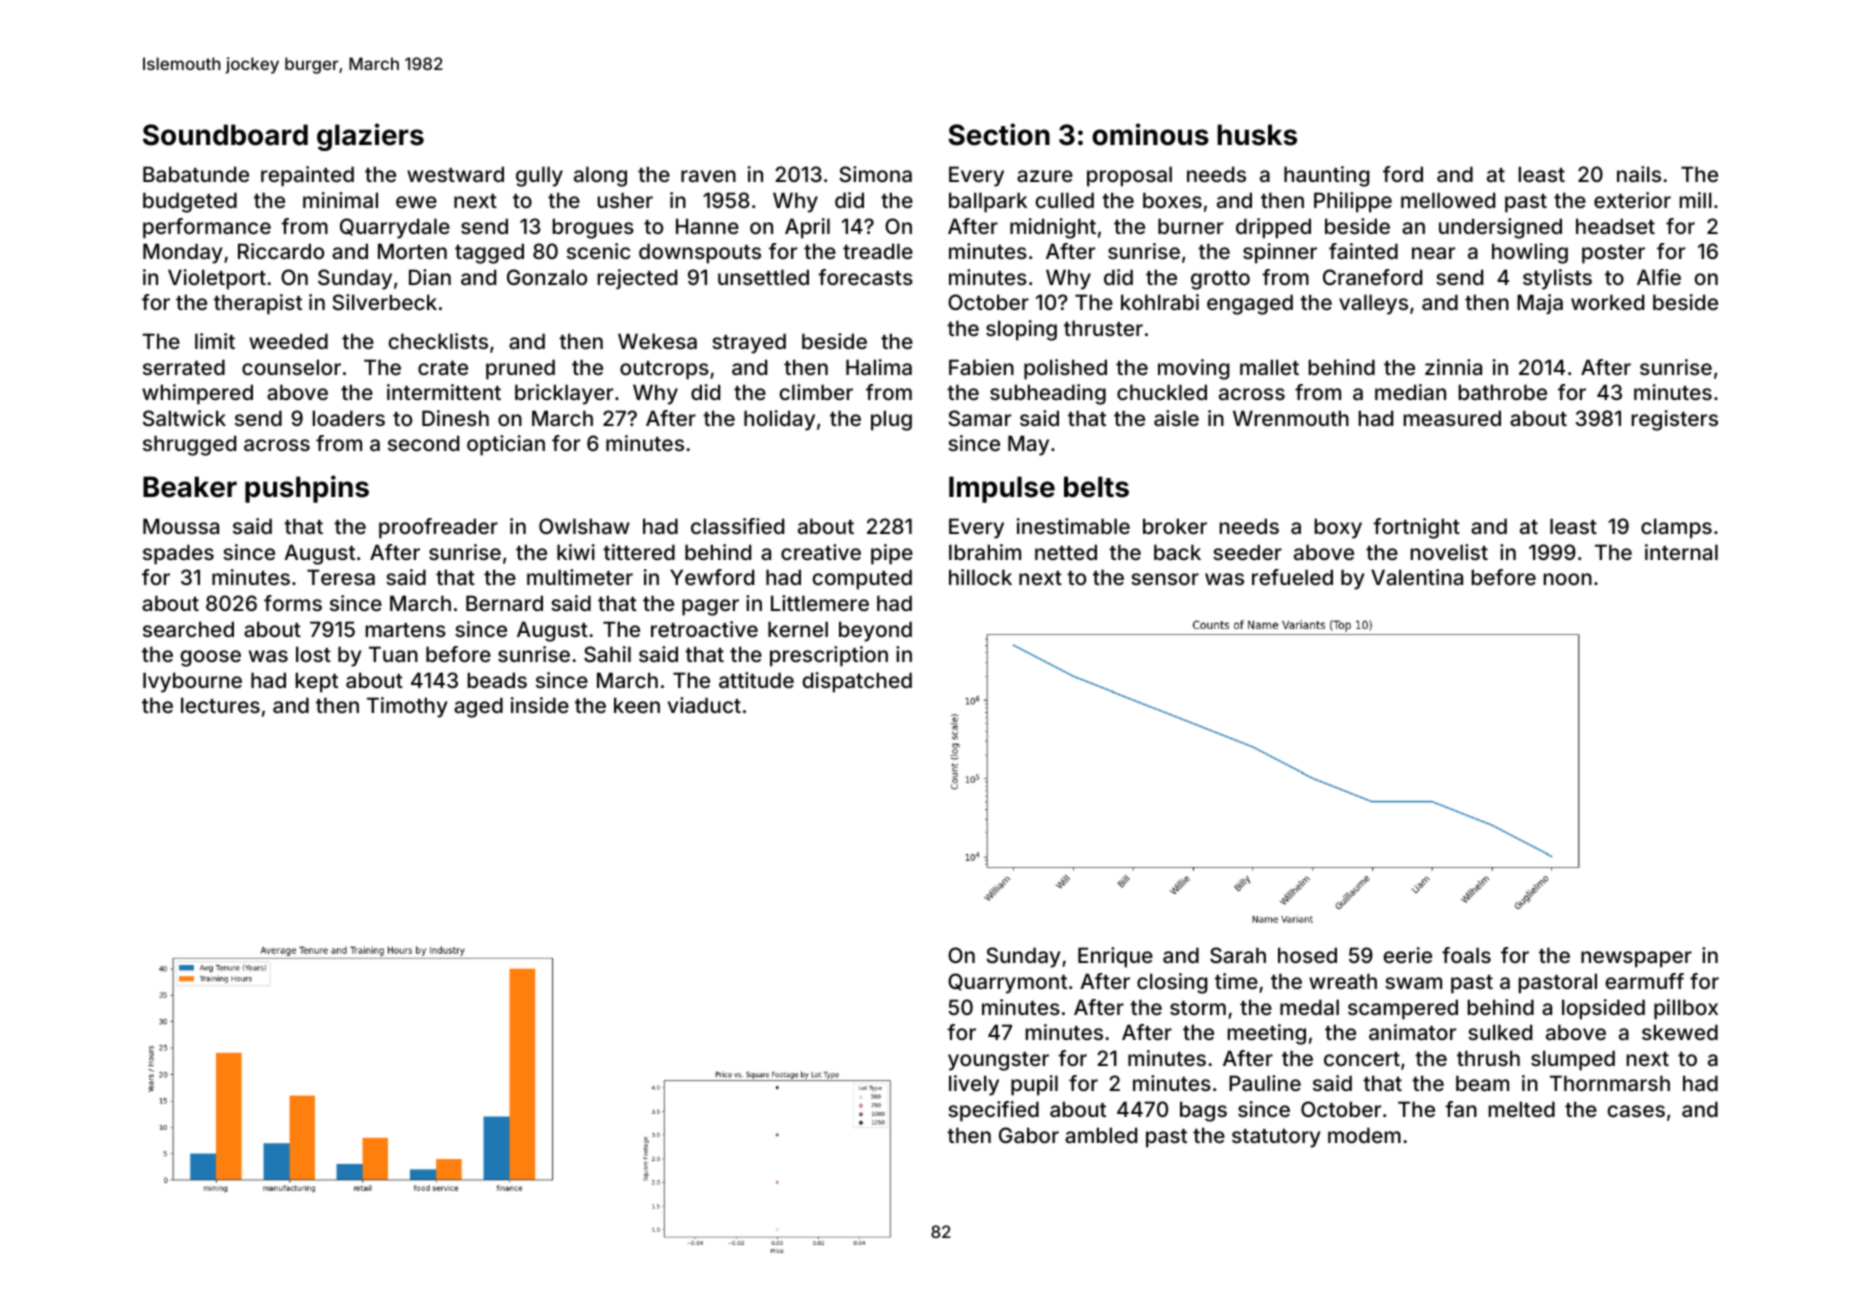  I want to click on modem, so click(1364, 1135).
